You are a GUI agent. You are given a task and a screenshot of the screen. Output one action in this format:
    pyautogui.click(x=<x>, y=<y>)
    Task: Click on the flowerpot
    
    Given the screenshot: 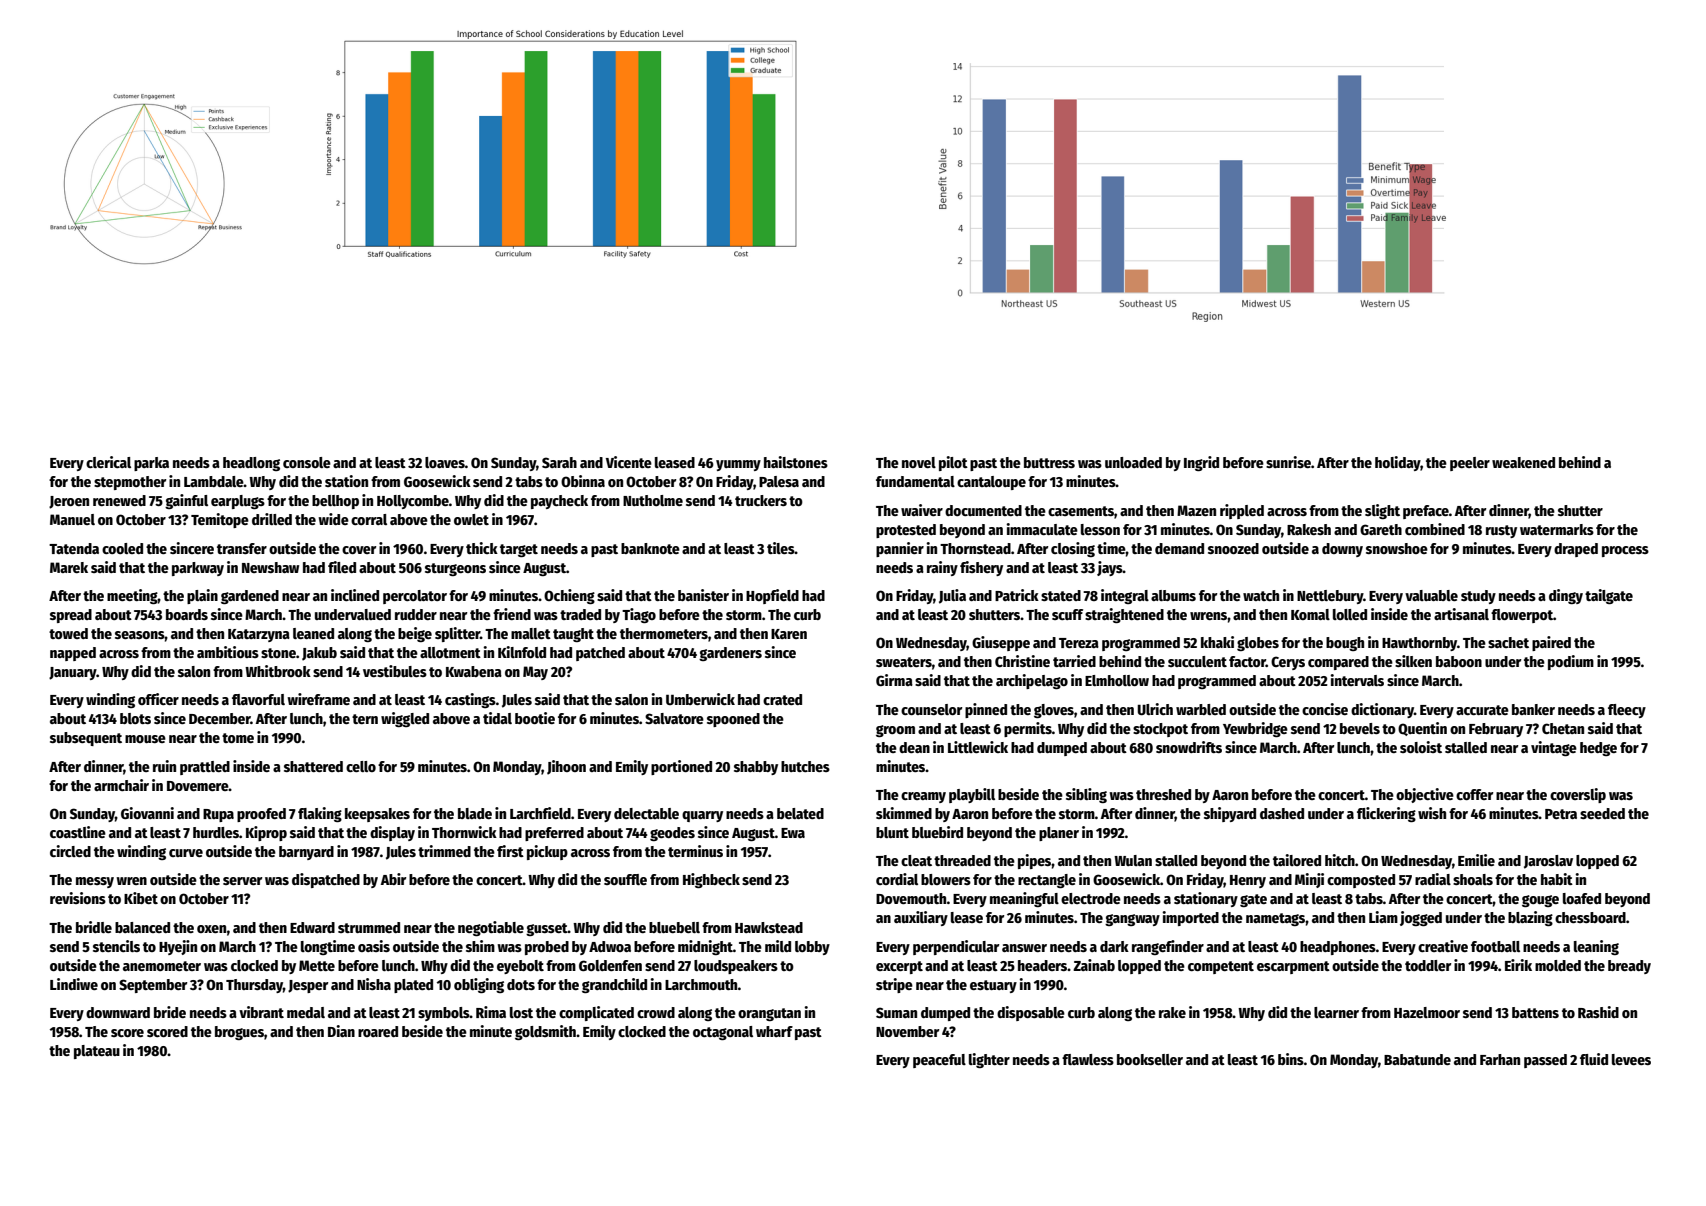 What is the action you would take?
    pyautogui.click(x=1522, y=616)
